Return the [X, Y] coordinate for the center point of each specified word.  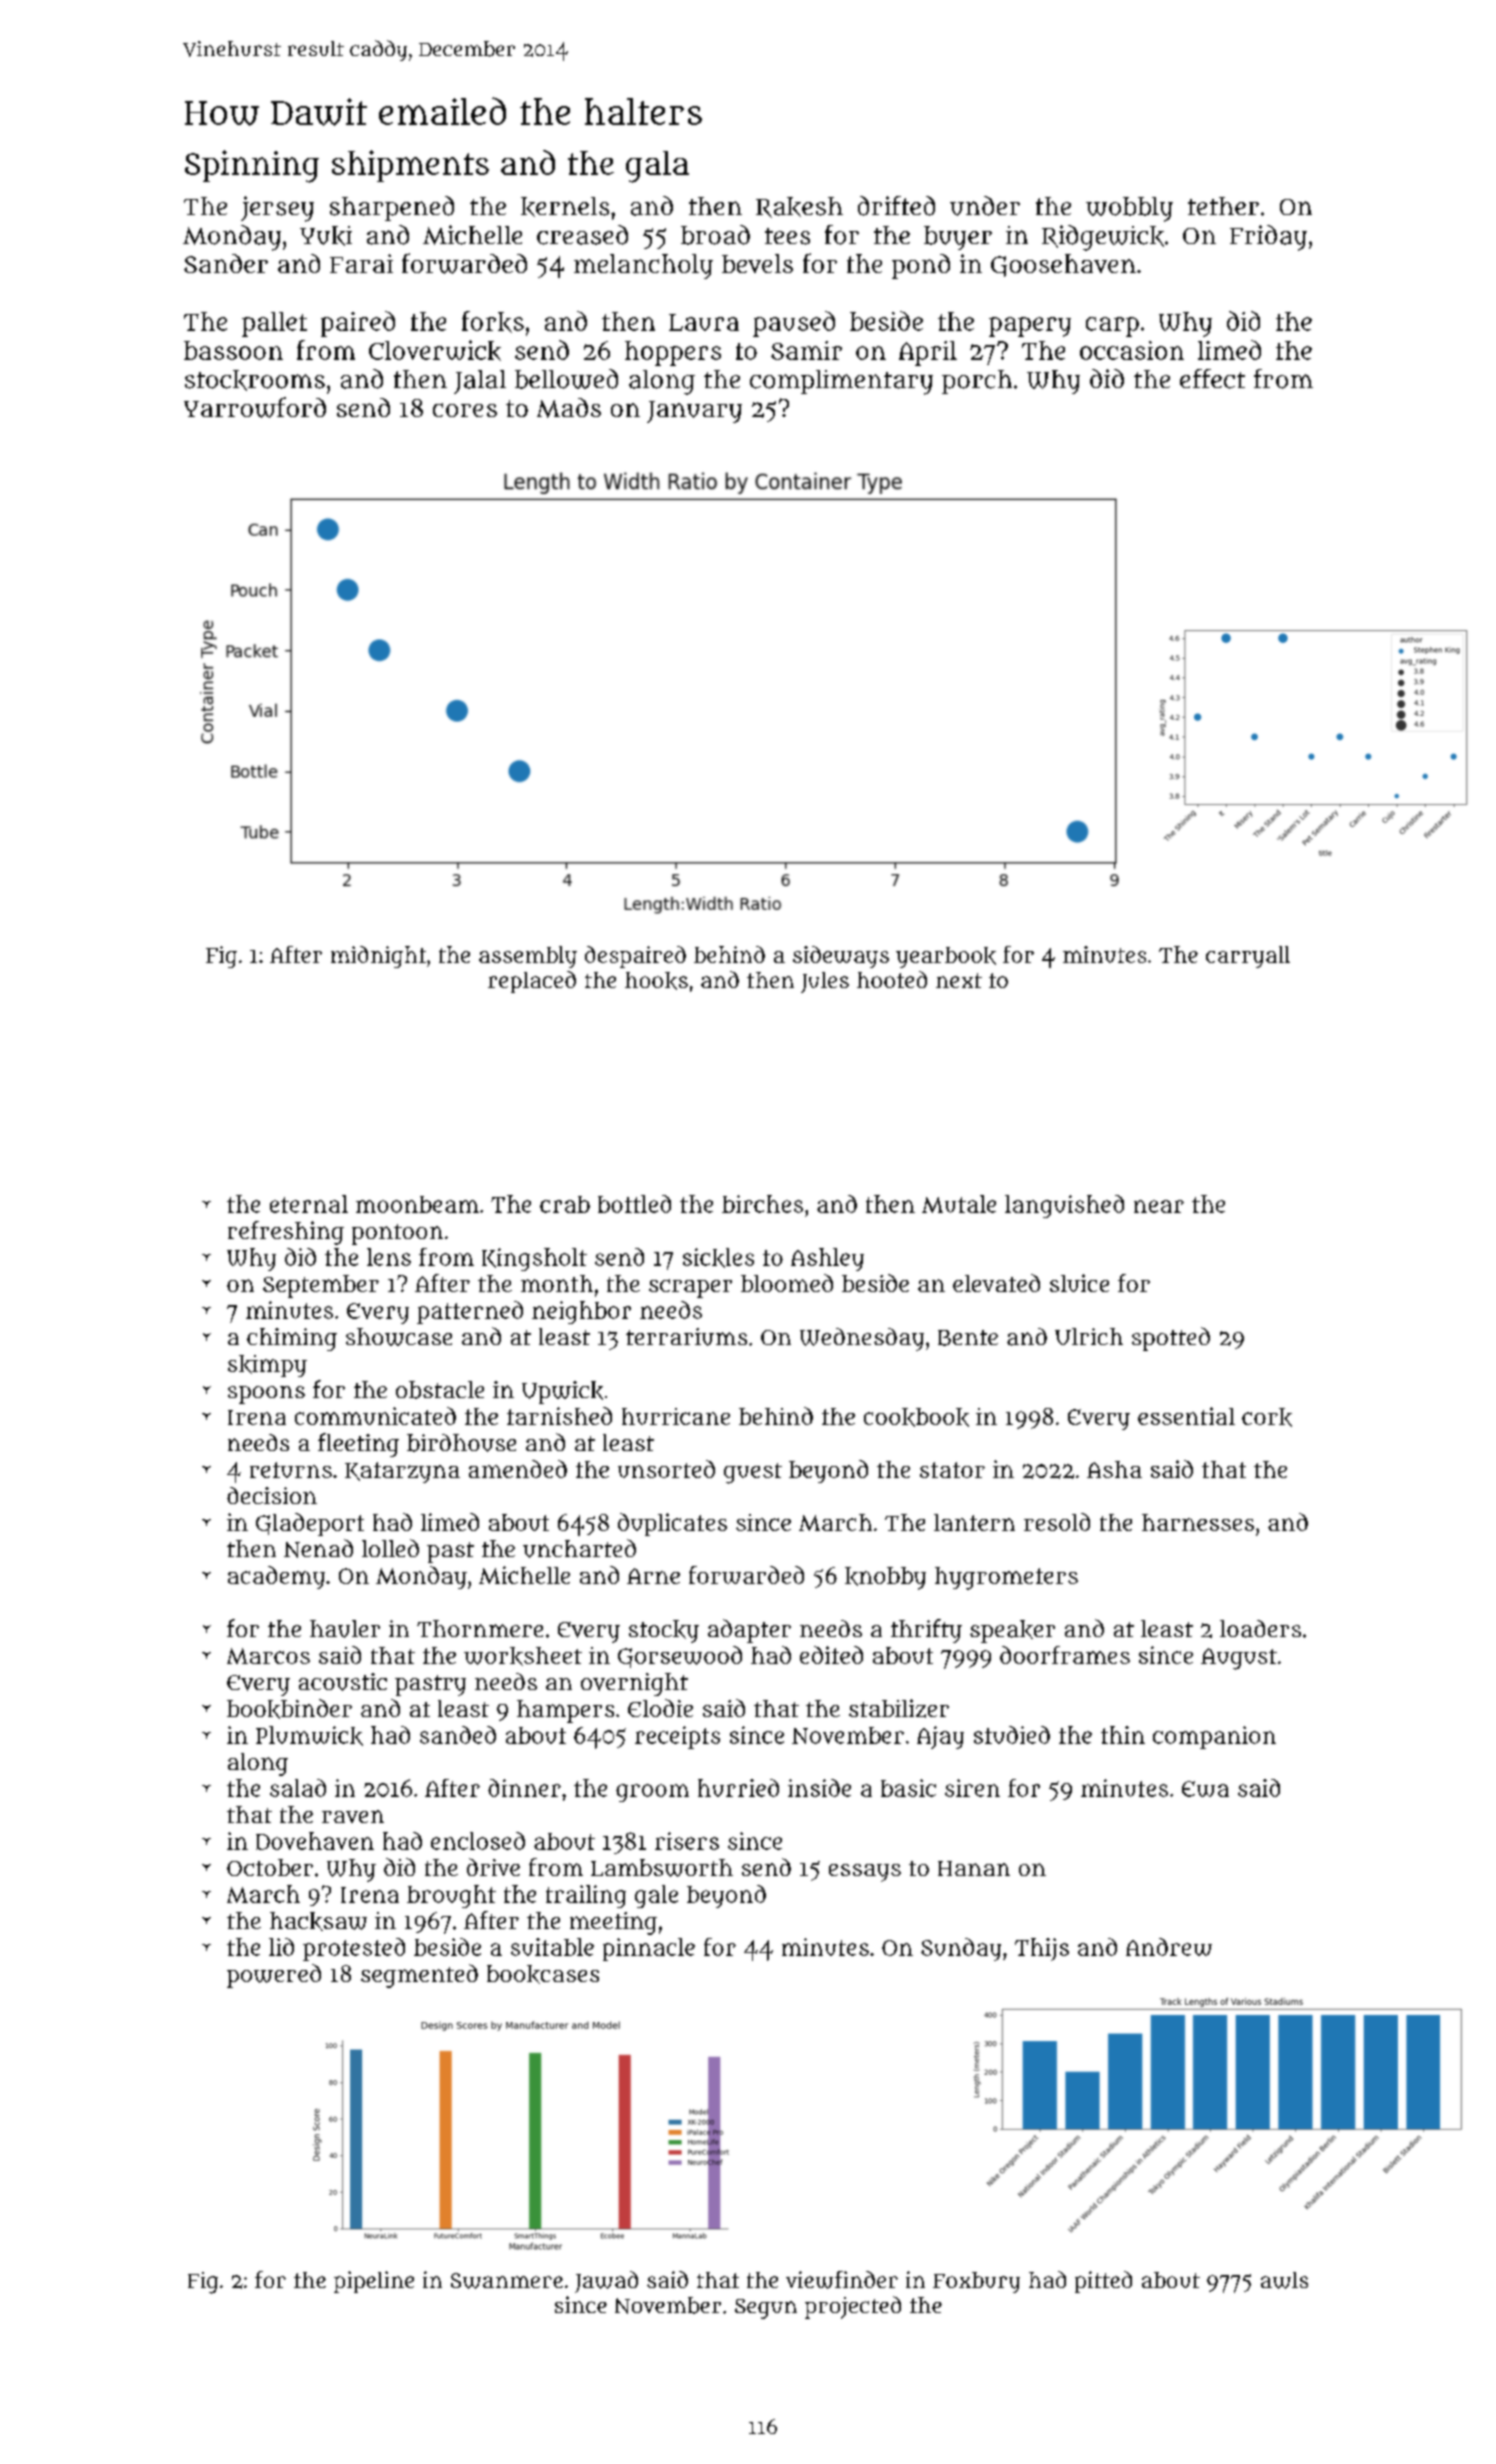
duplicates [672, 1524]
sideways [841, 957]
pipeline [374, 2282]
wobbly [1129, 209]
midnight [378, 957]
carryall [1248, 957]
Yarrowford [255, 407]
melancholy [643, 266]
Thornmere [480, 1628]
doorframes [1065, 1655]
